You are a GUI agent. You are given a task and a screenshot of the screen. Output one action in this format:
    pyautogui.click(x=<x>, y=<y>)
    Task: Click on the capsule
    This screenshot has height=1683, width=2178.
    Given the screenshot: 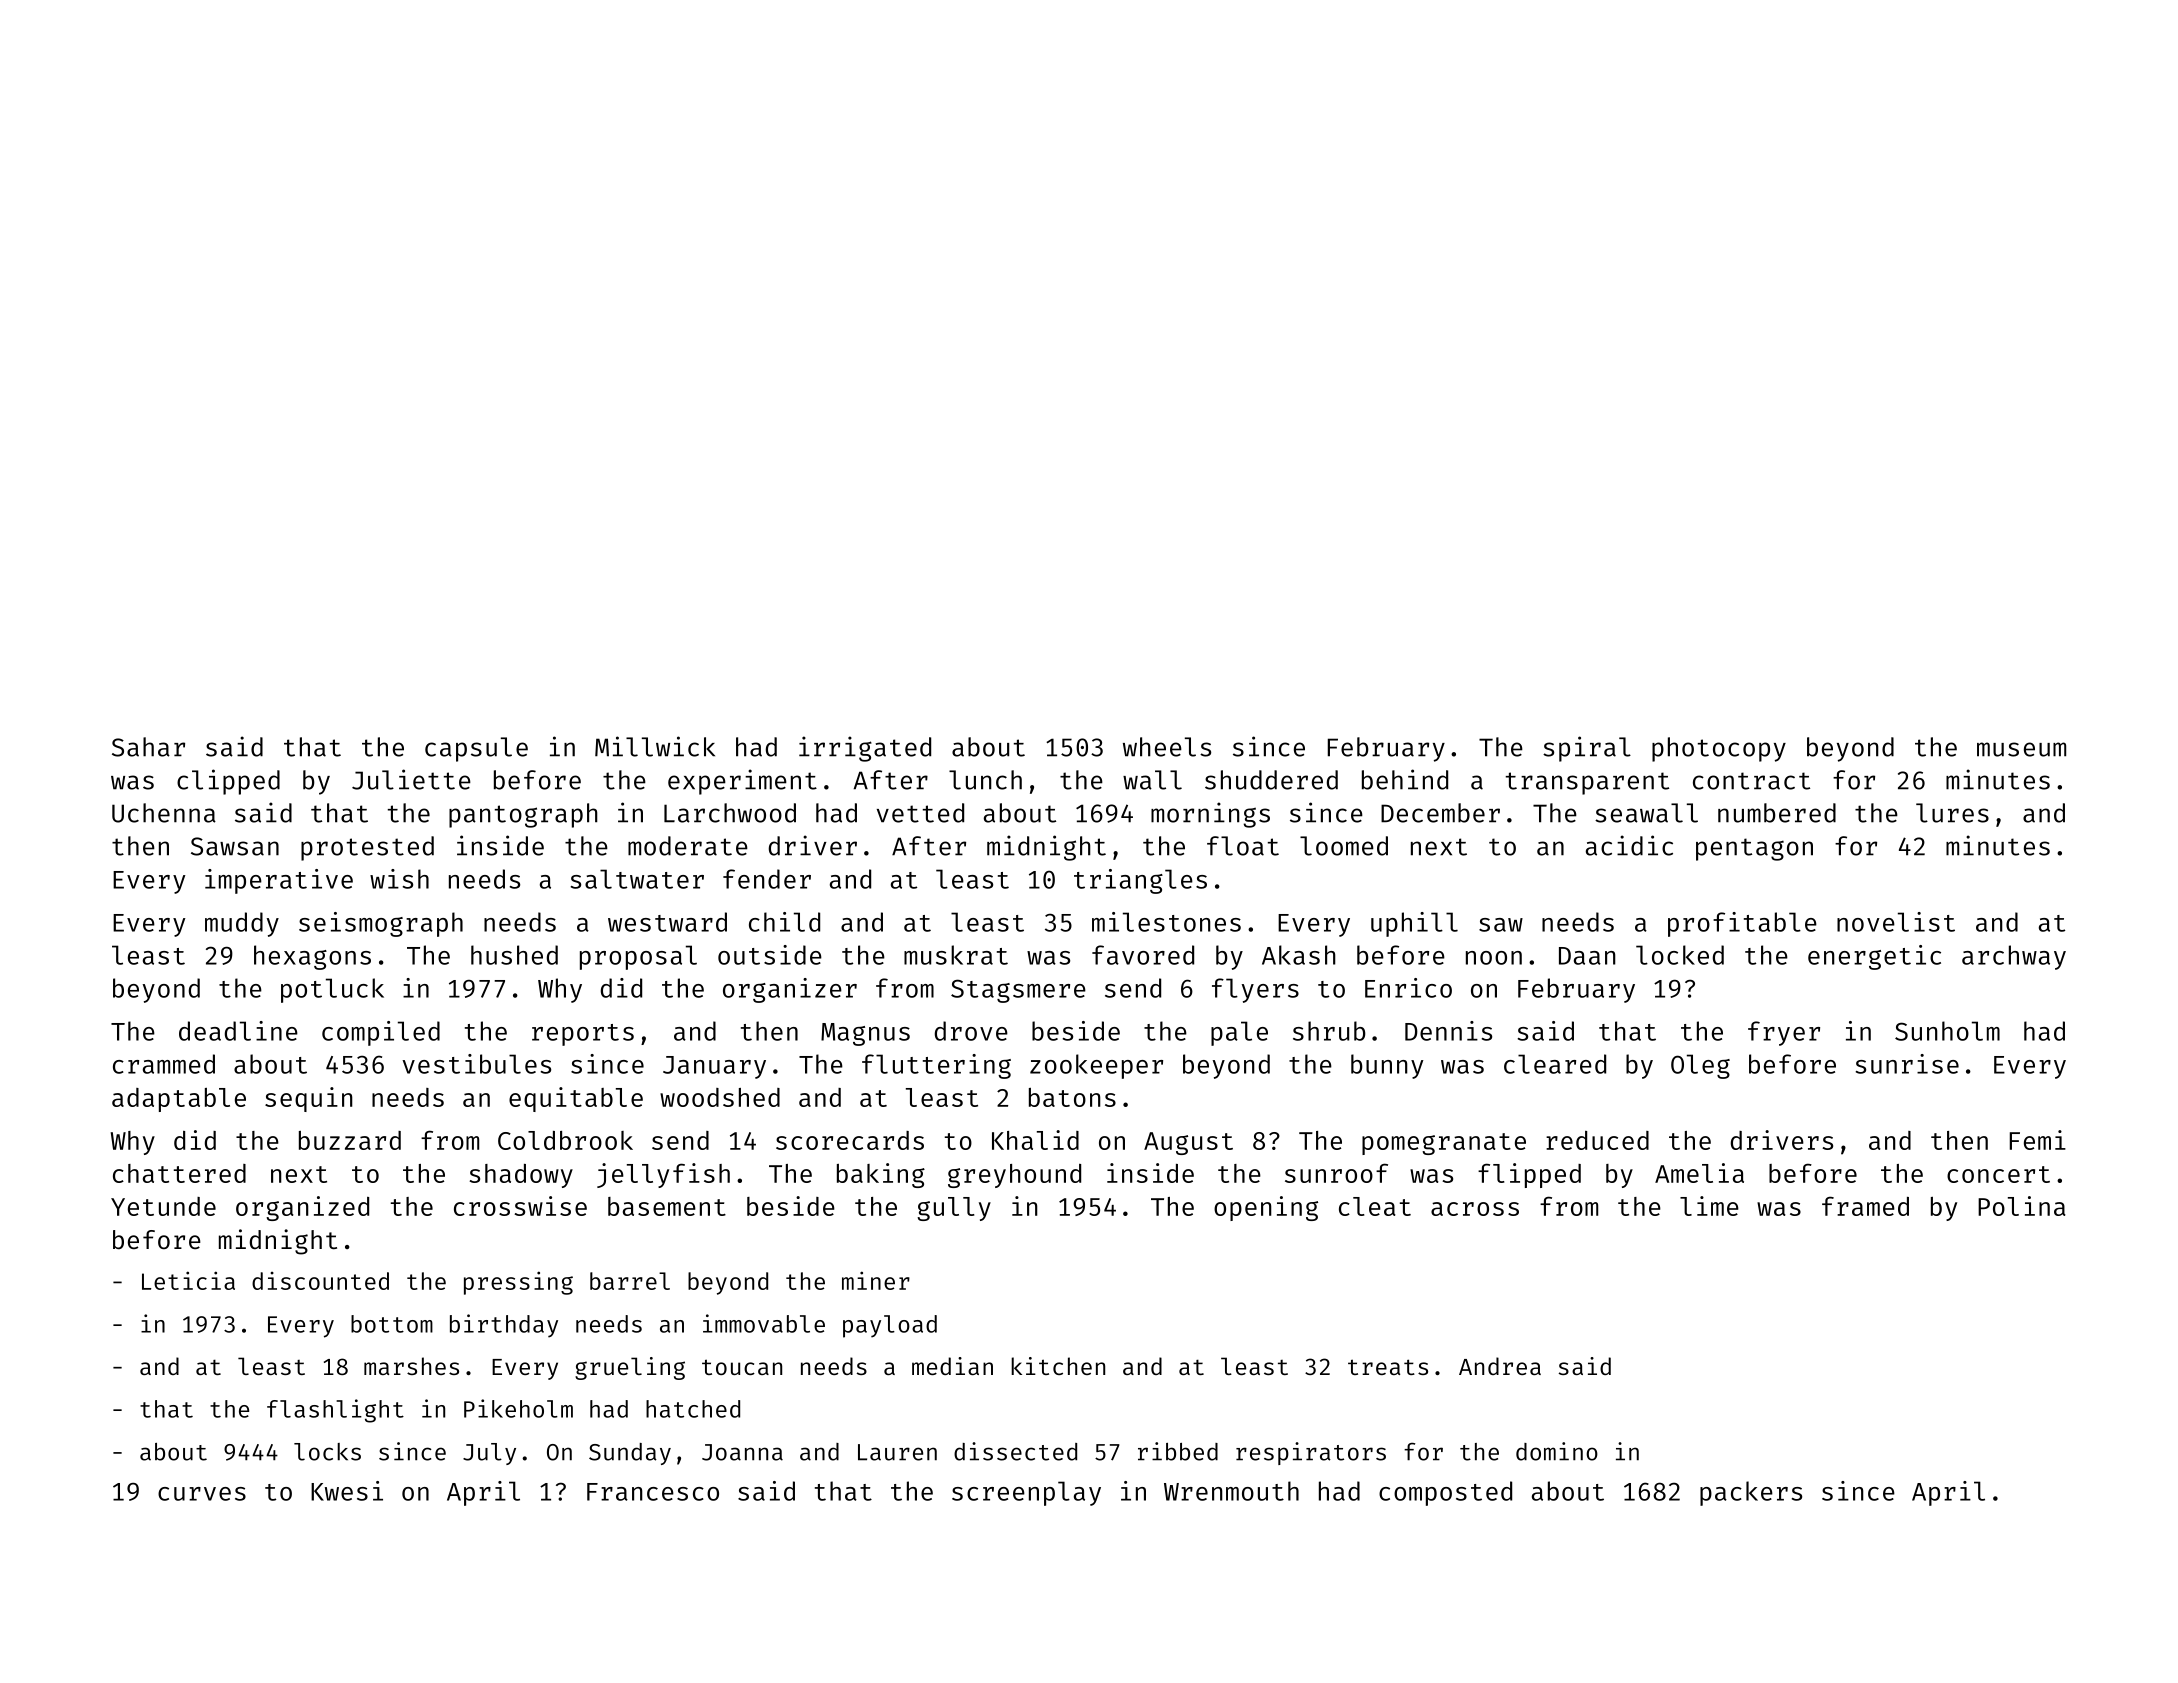 What is the action you would take?
    pyautogui.click(x=476, y=749)
